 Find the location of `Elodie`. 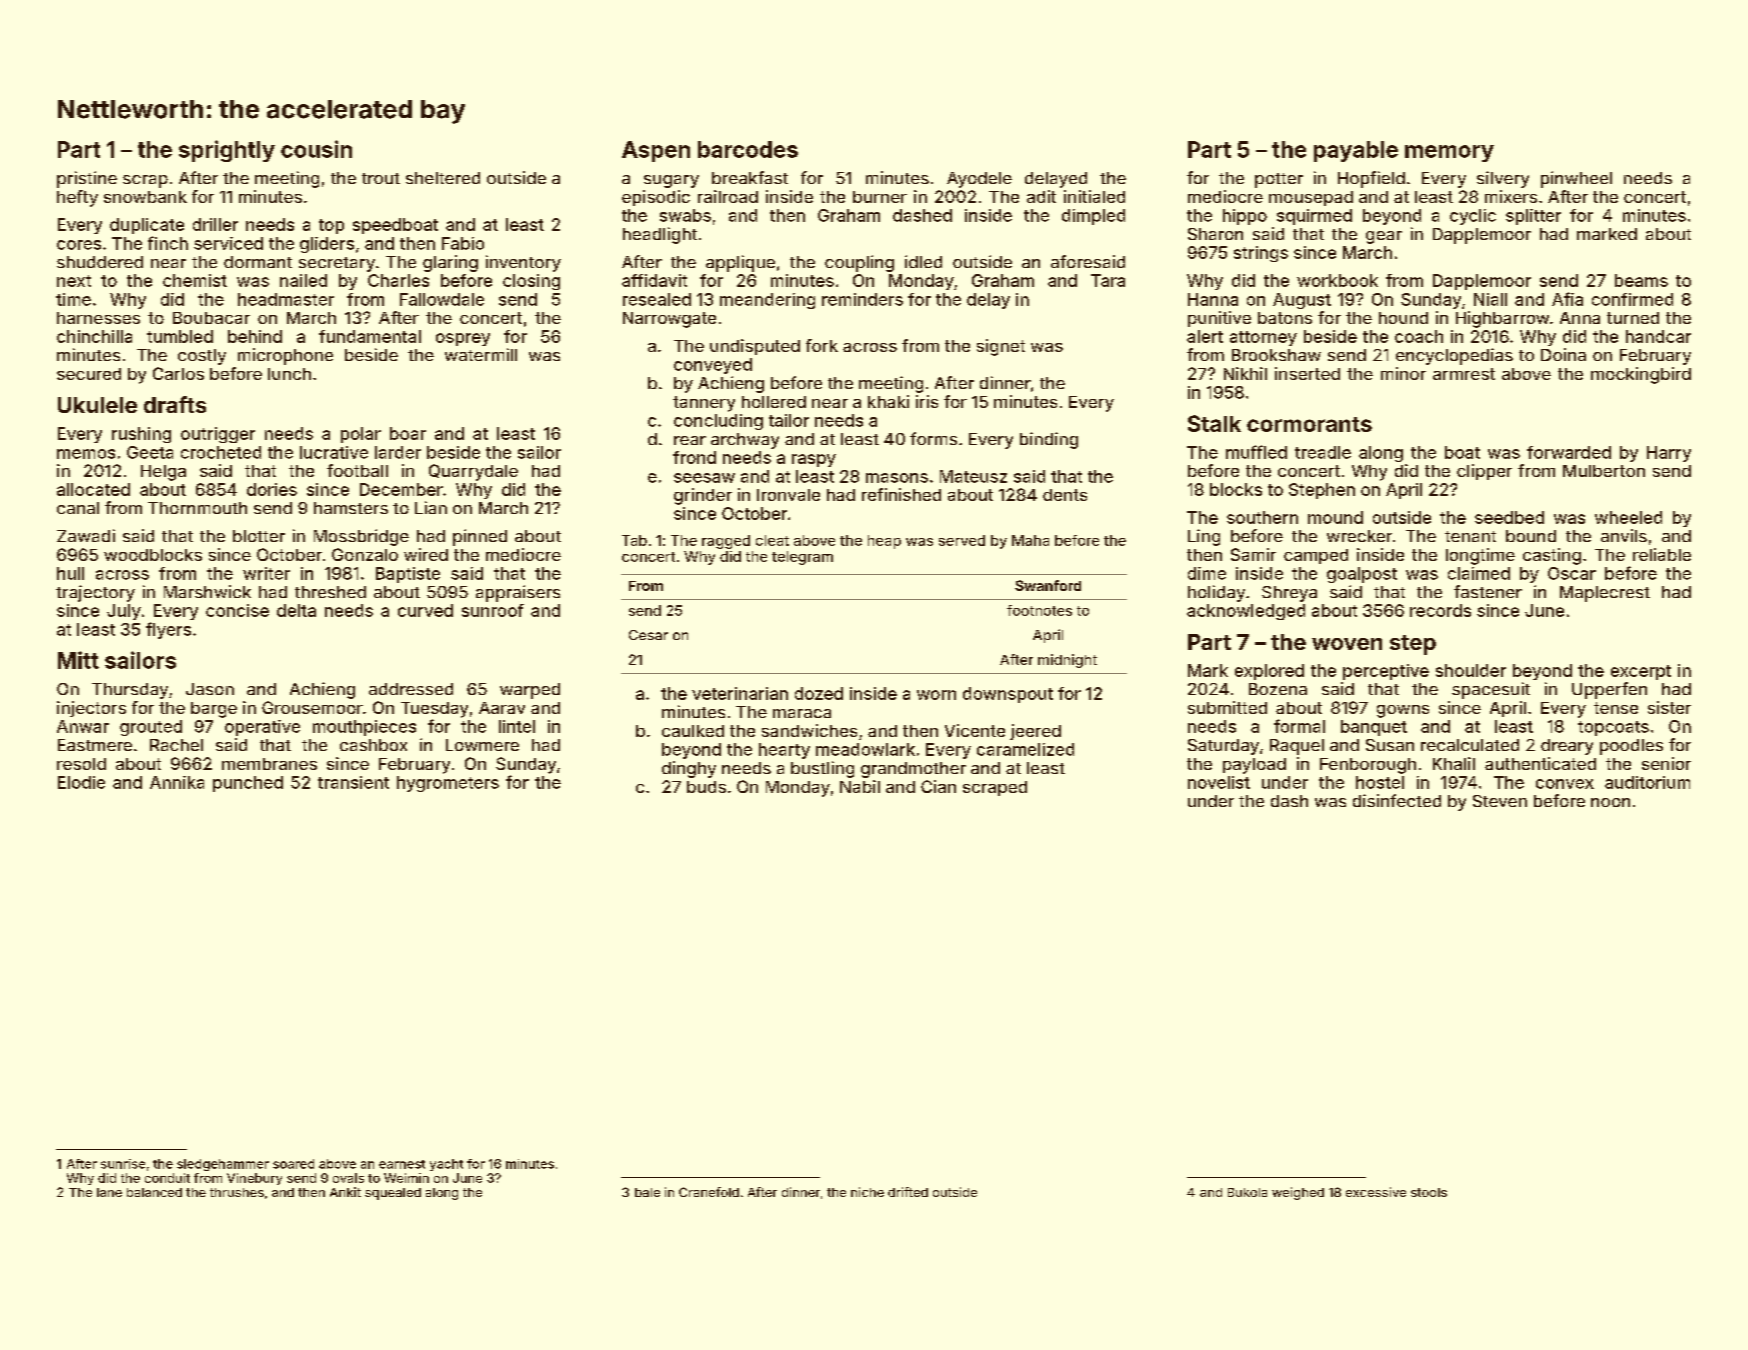

Elodie is located at coordinates (81, 782).
